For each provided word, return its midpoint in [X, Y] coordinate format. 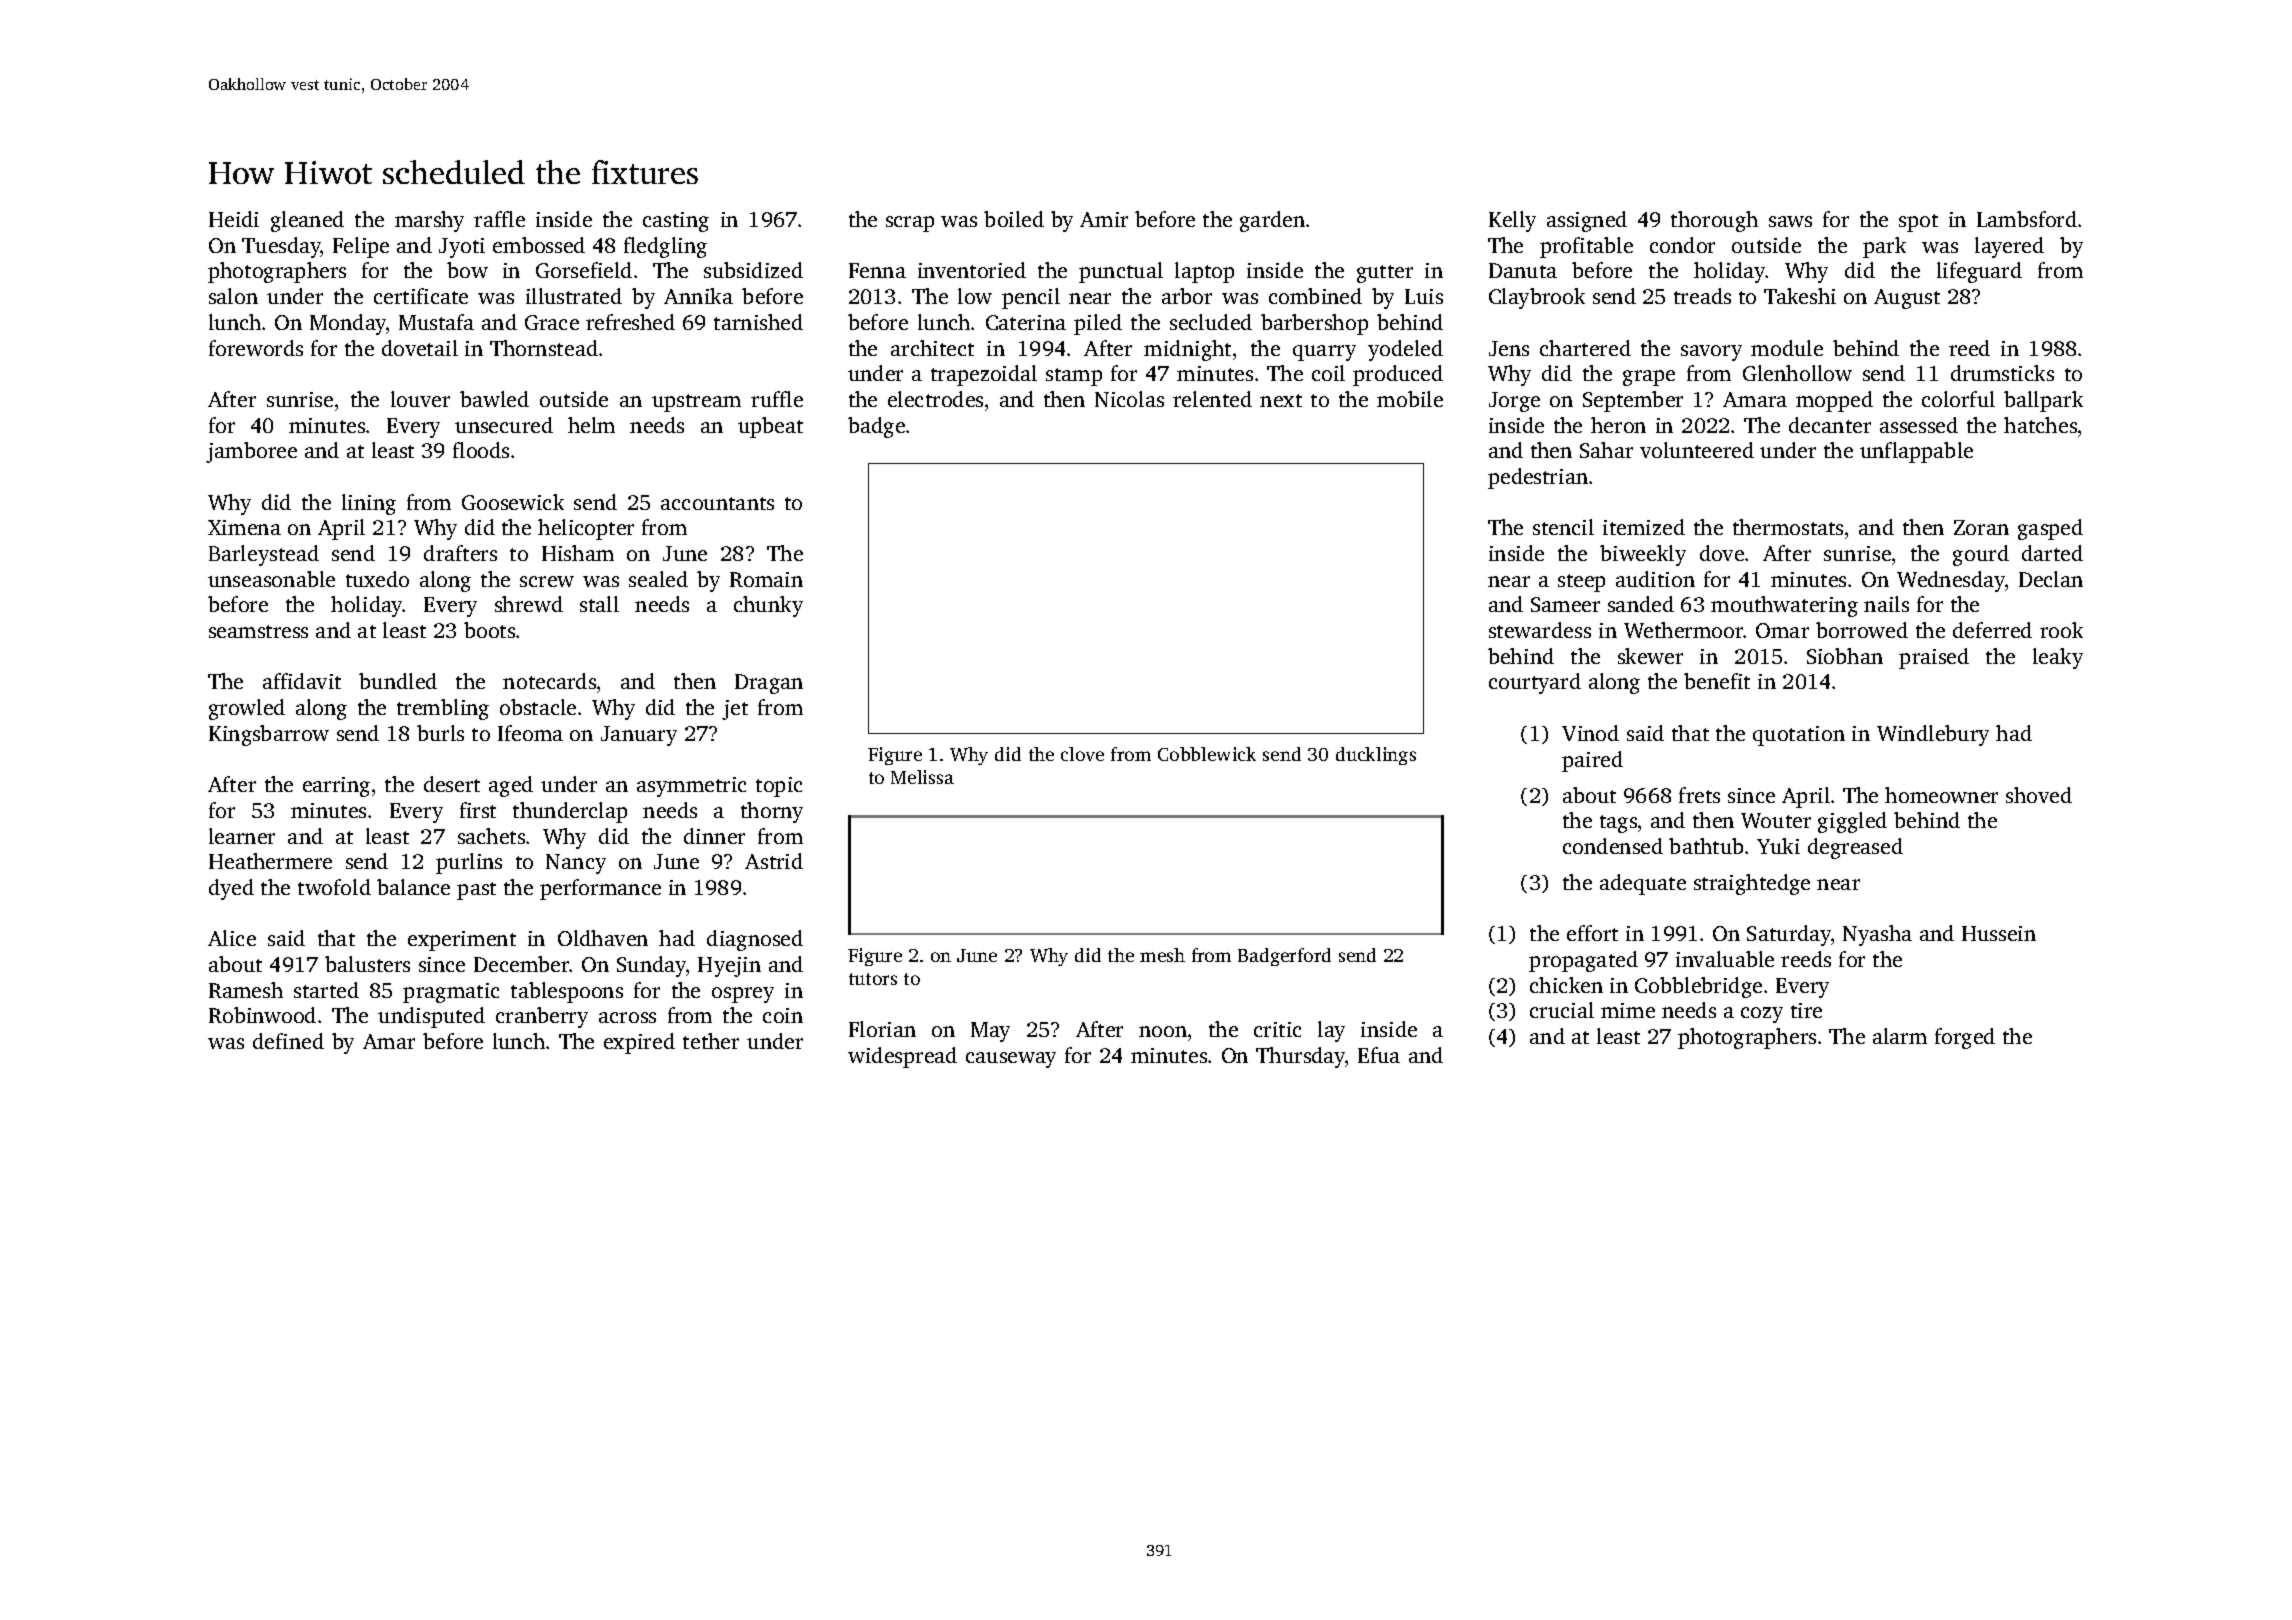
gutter [1385, 274]
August [1907, 299]
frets [1699, 795]
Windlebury [1933, 735]
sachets [491, 836]
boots [489, 630]
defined [288, 1041]
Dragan [769, 684]
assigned [1587, 221]
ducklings [1376, 756]
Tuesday [281, 247]
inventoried [972, 270]
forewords [256, 348]
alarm [1900, 1036]
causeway [1011, 1060]
